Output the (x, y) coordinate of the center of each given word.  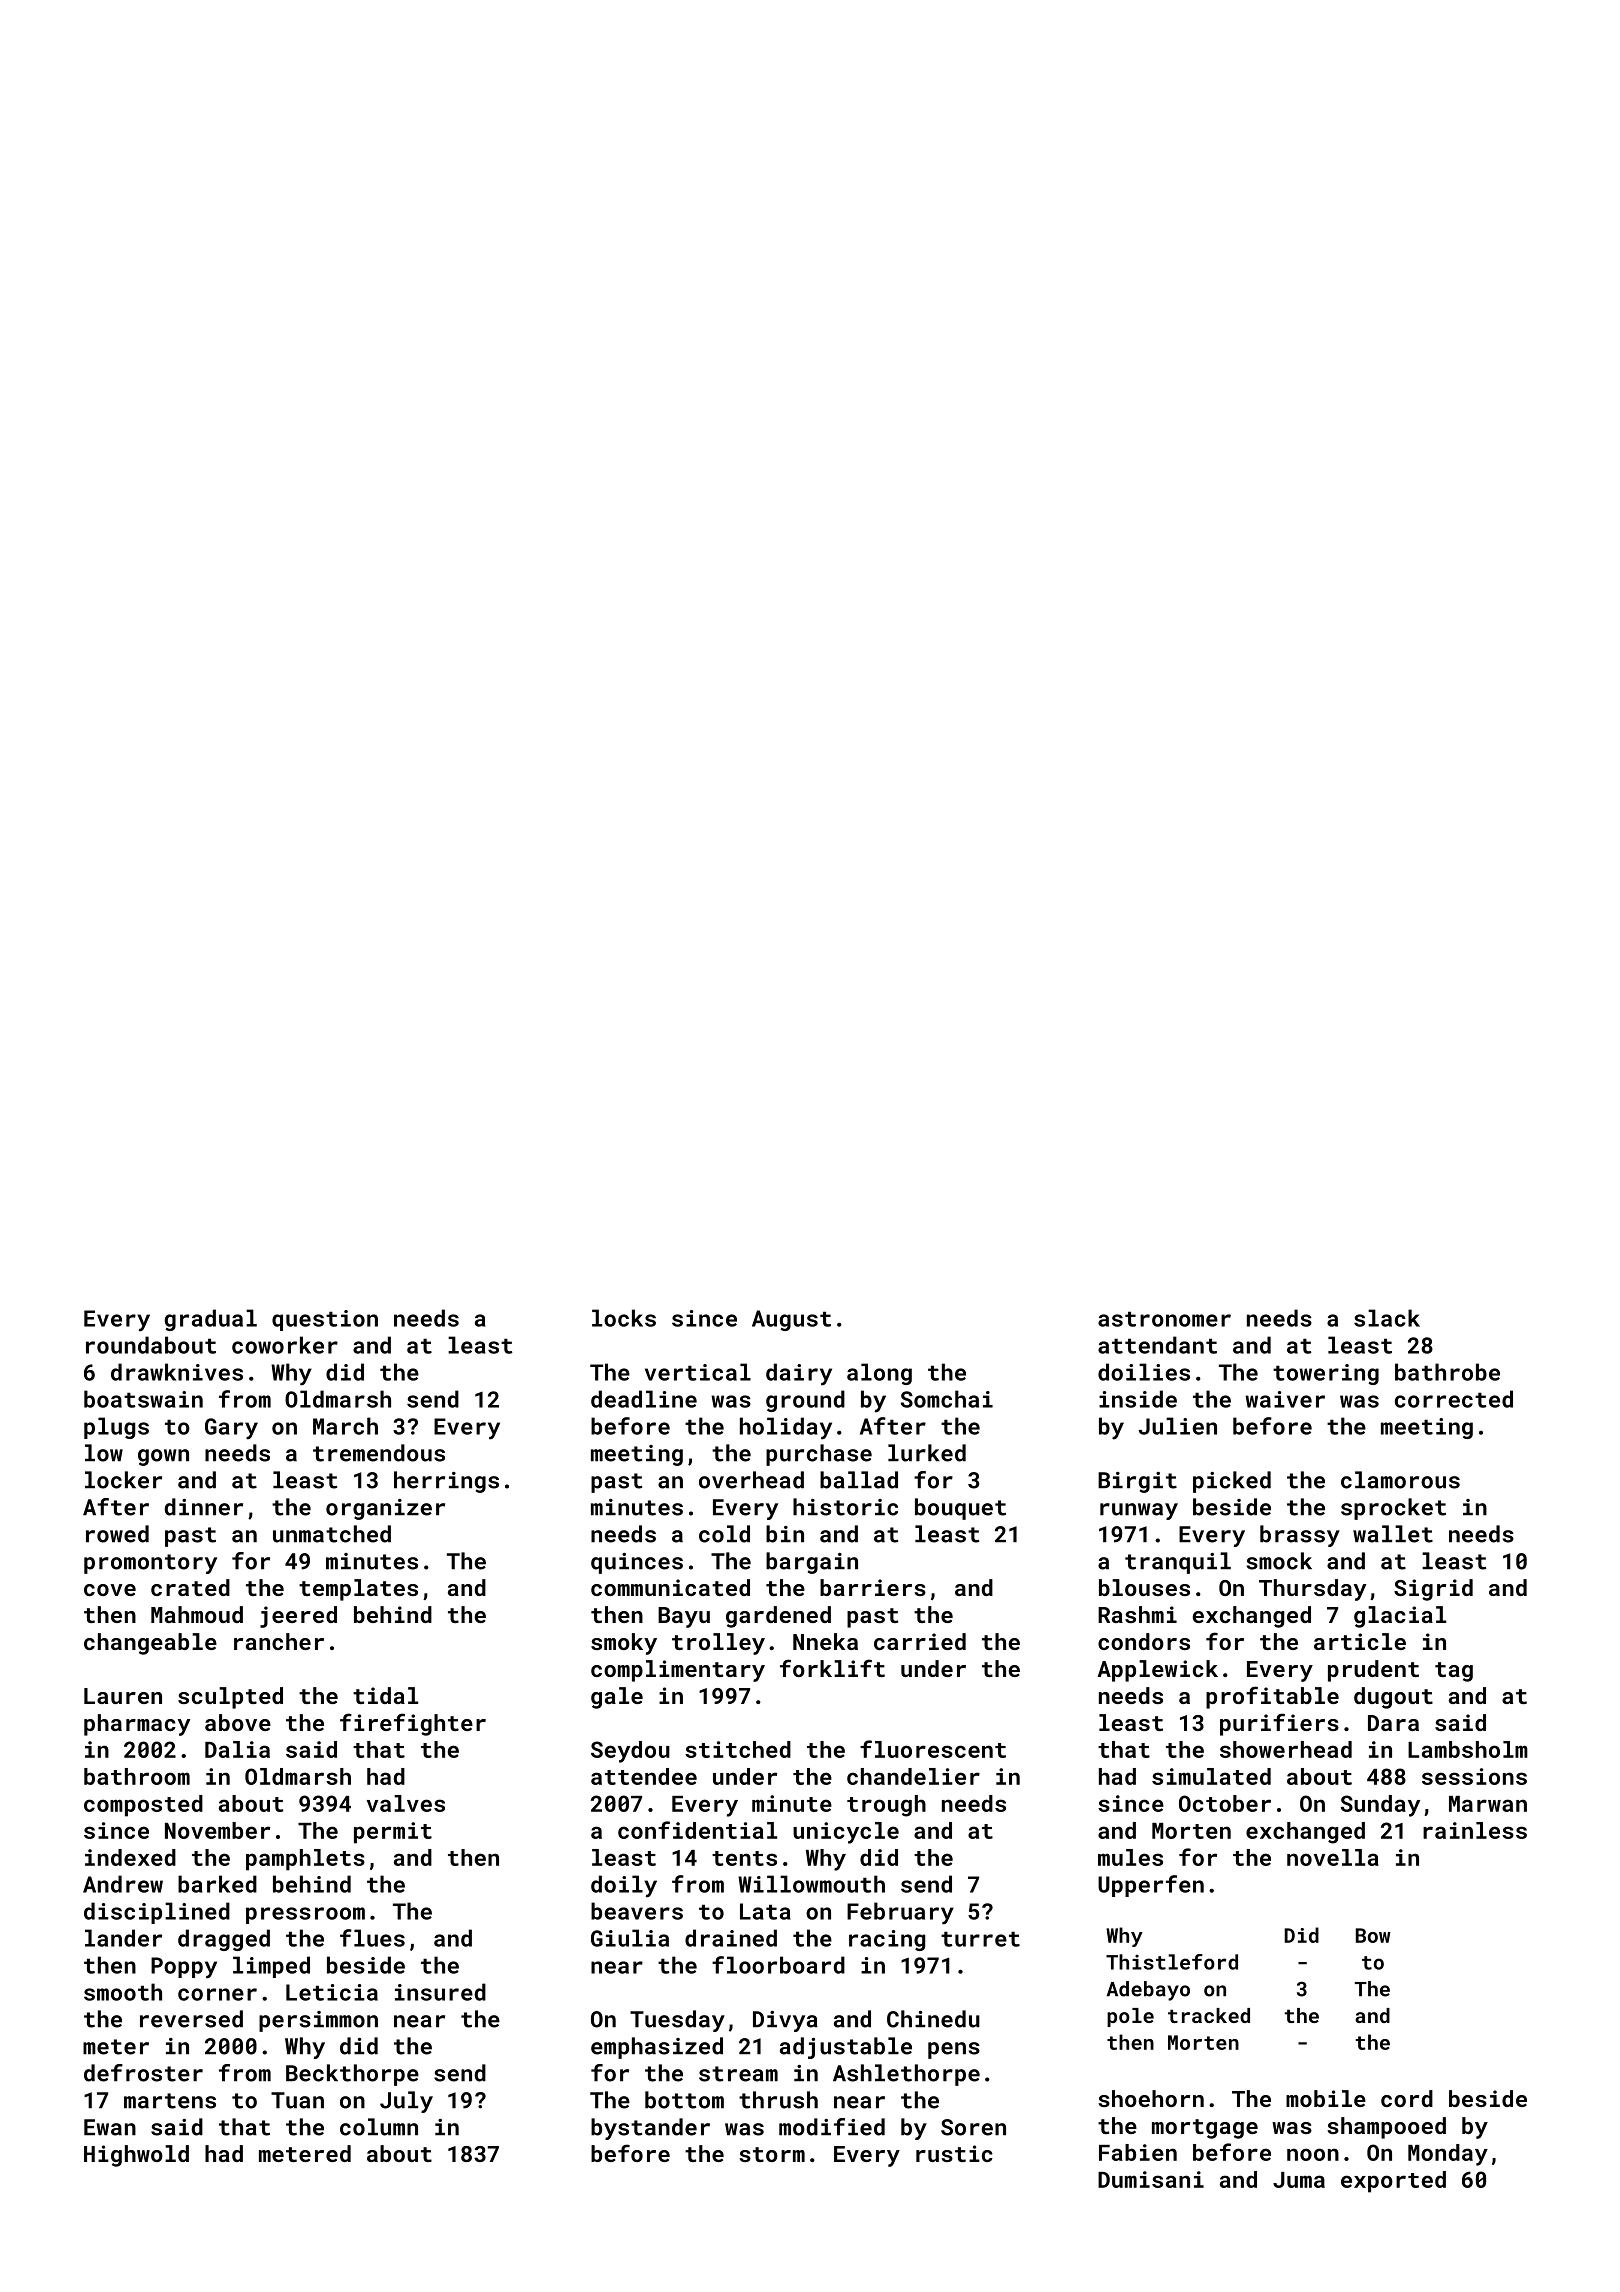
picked (1232, 1482)
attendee (644, 1776)
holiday (786, 1428)
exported (1393, 2182)
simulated (1211, 1776)
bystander (650, 2129)
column (379, 2127)
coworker (285, 1345)
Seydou (630, 1752)
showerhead (1286, 1749)
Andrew (123, 1884)
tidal (385, 1695)
